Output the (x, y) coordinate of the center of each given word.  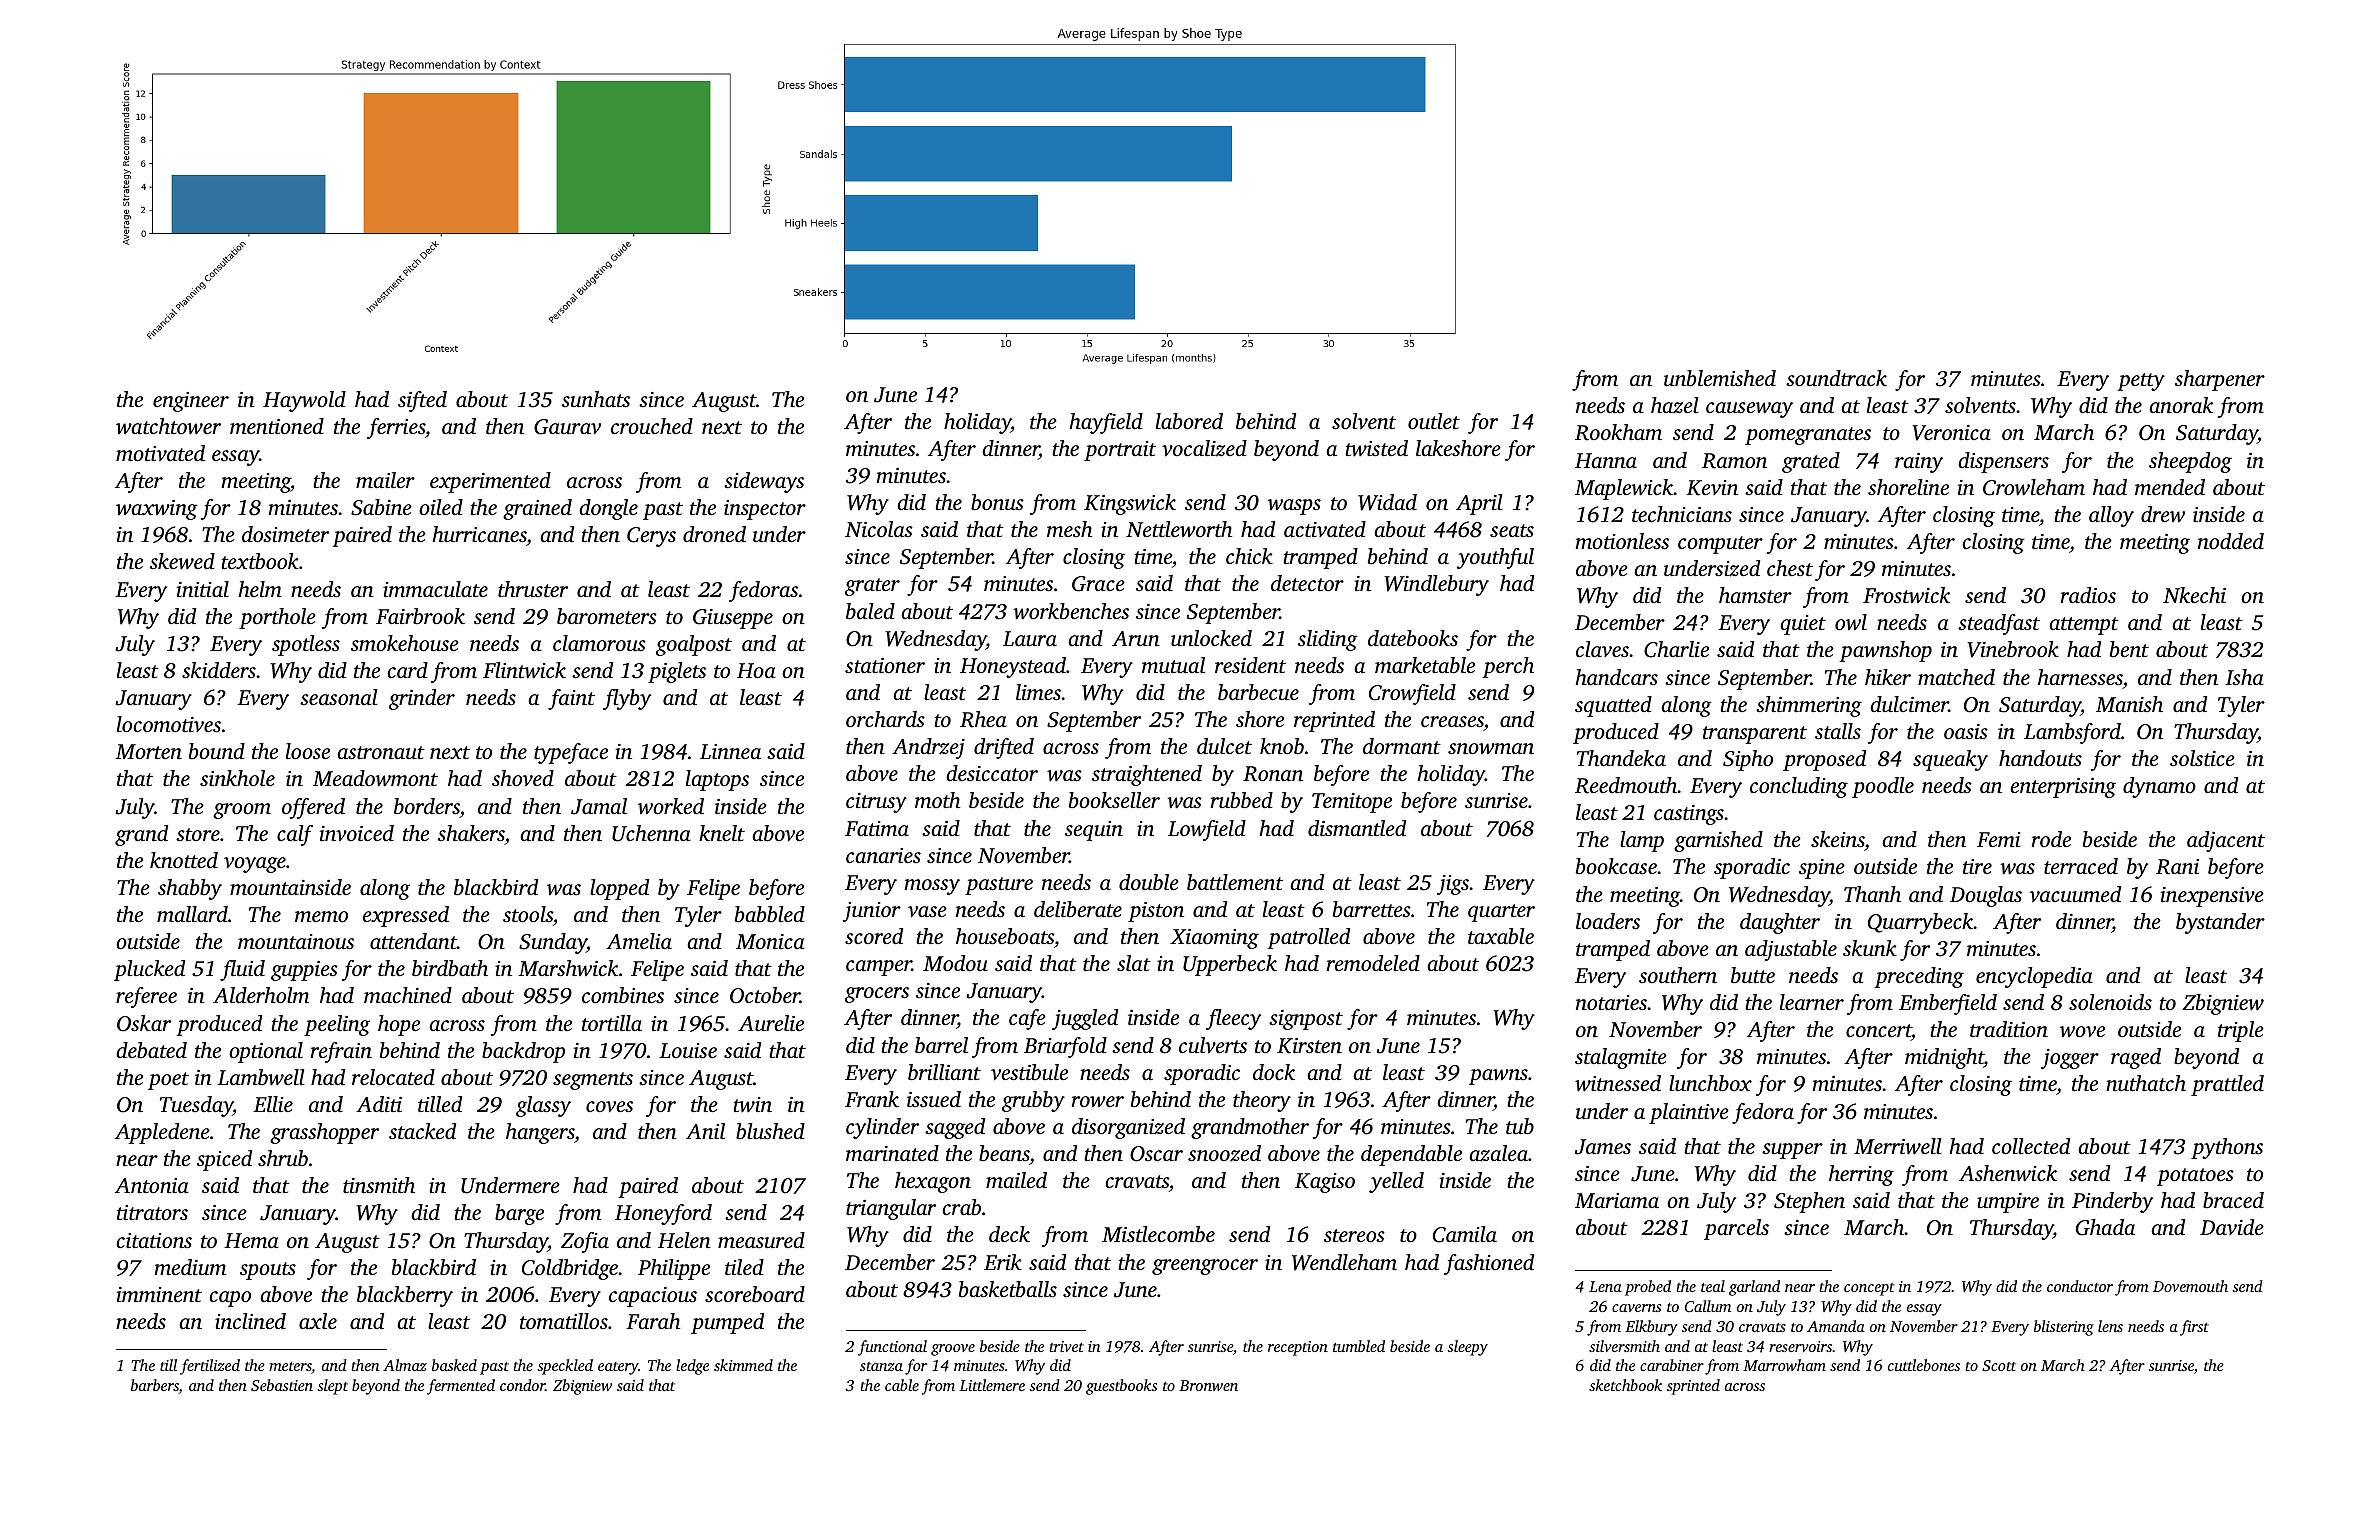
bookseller (1114, 800)
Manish (2129, 704)
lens (2110, 1326)
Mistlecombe (1158, 1234)
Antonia (152, 1185)
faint (571, 699)
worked (671, 806)
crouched (652, 426)
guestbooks (1121, 1387)
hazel (1675, 405)
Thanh (1872, 894)
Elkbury (1651, 1328)
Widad (1387, 502)
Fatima (877, 828)
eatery (618, 1368)
